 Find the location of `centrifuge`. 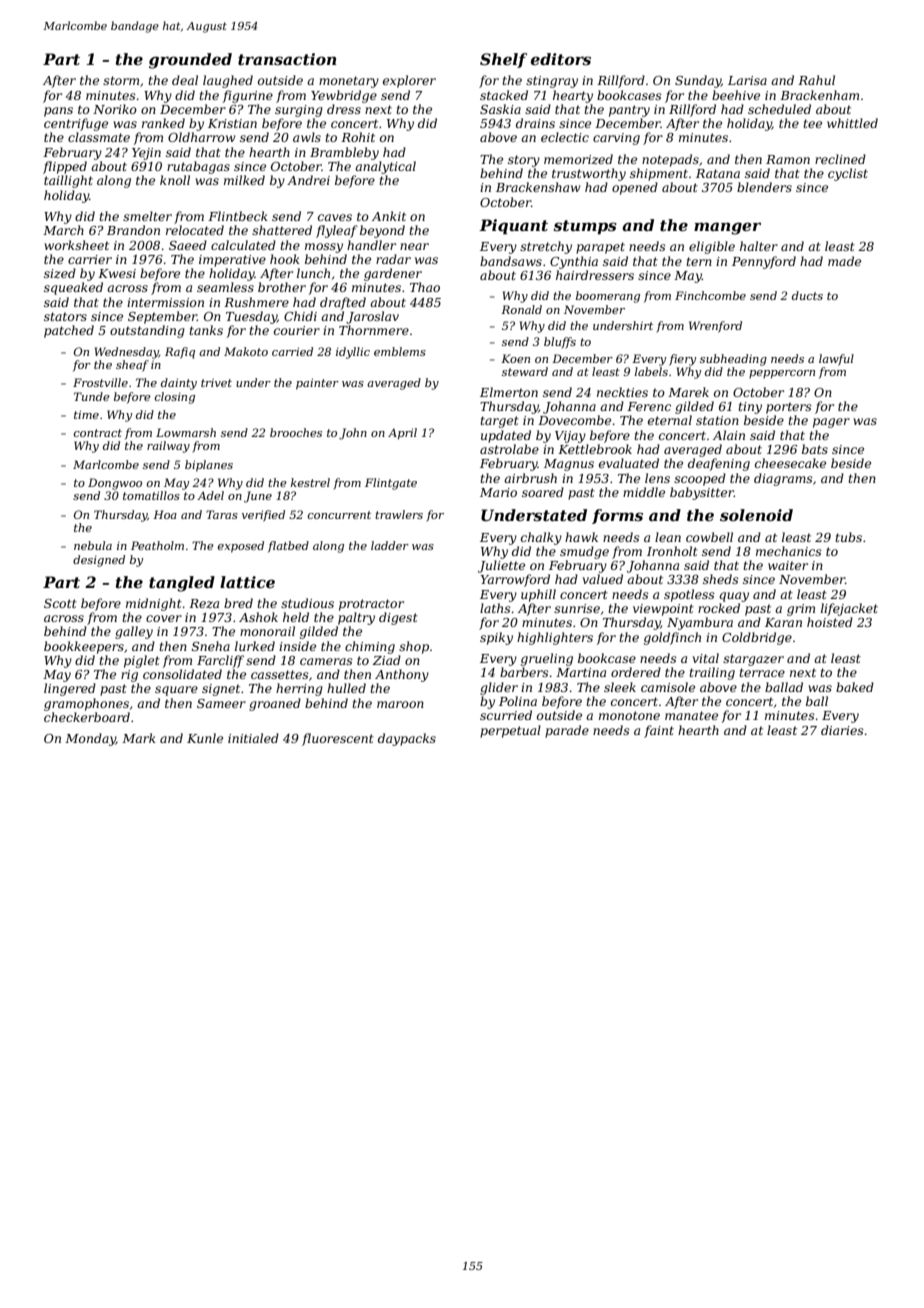

centrifuge is located at coordinates (76, 124).
